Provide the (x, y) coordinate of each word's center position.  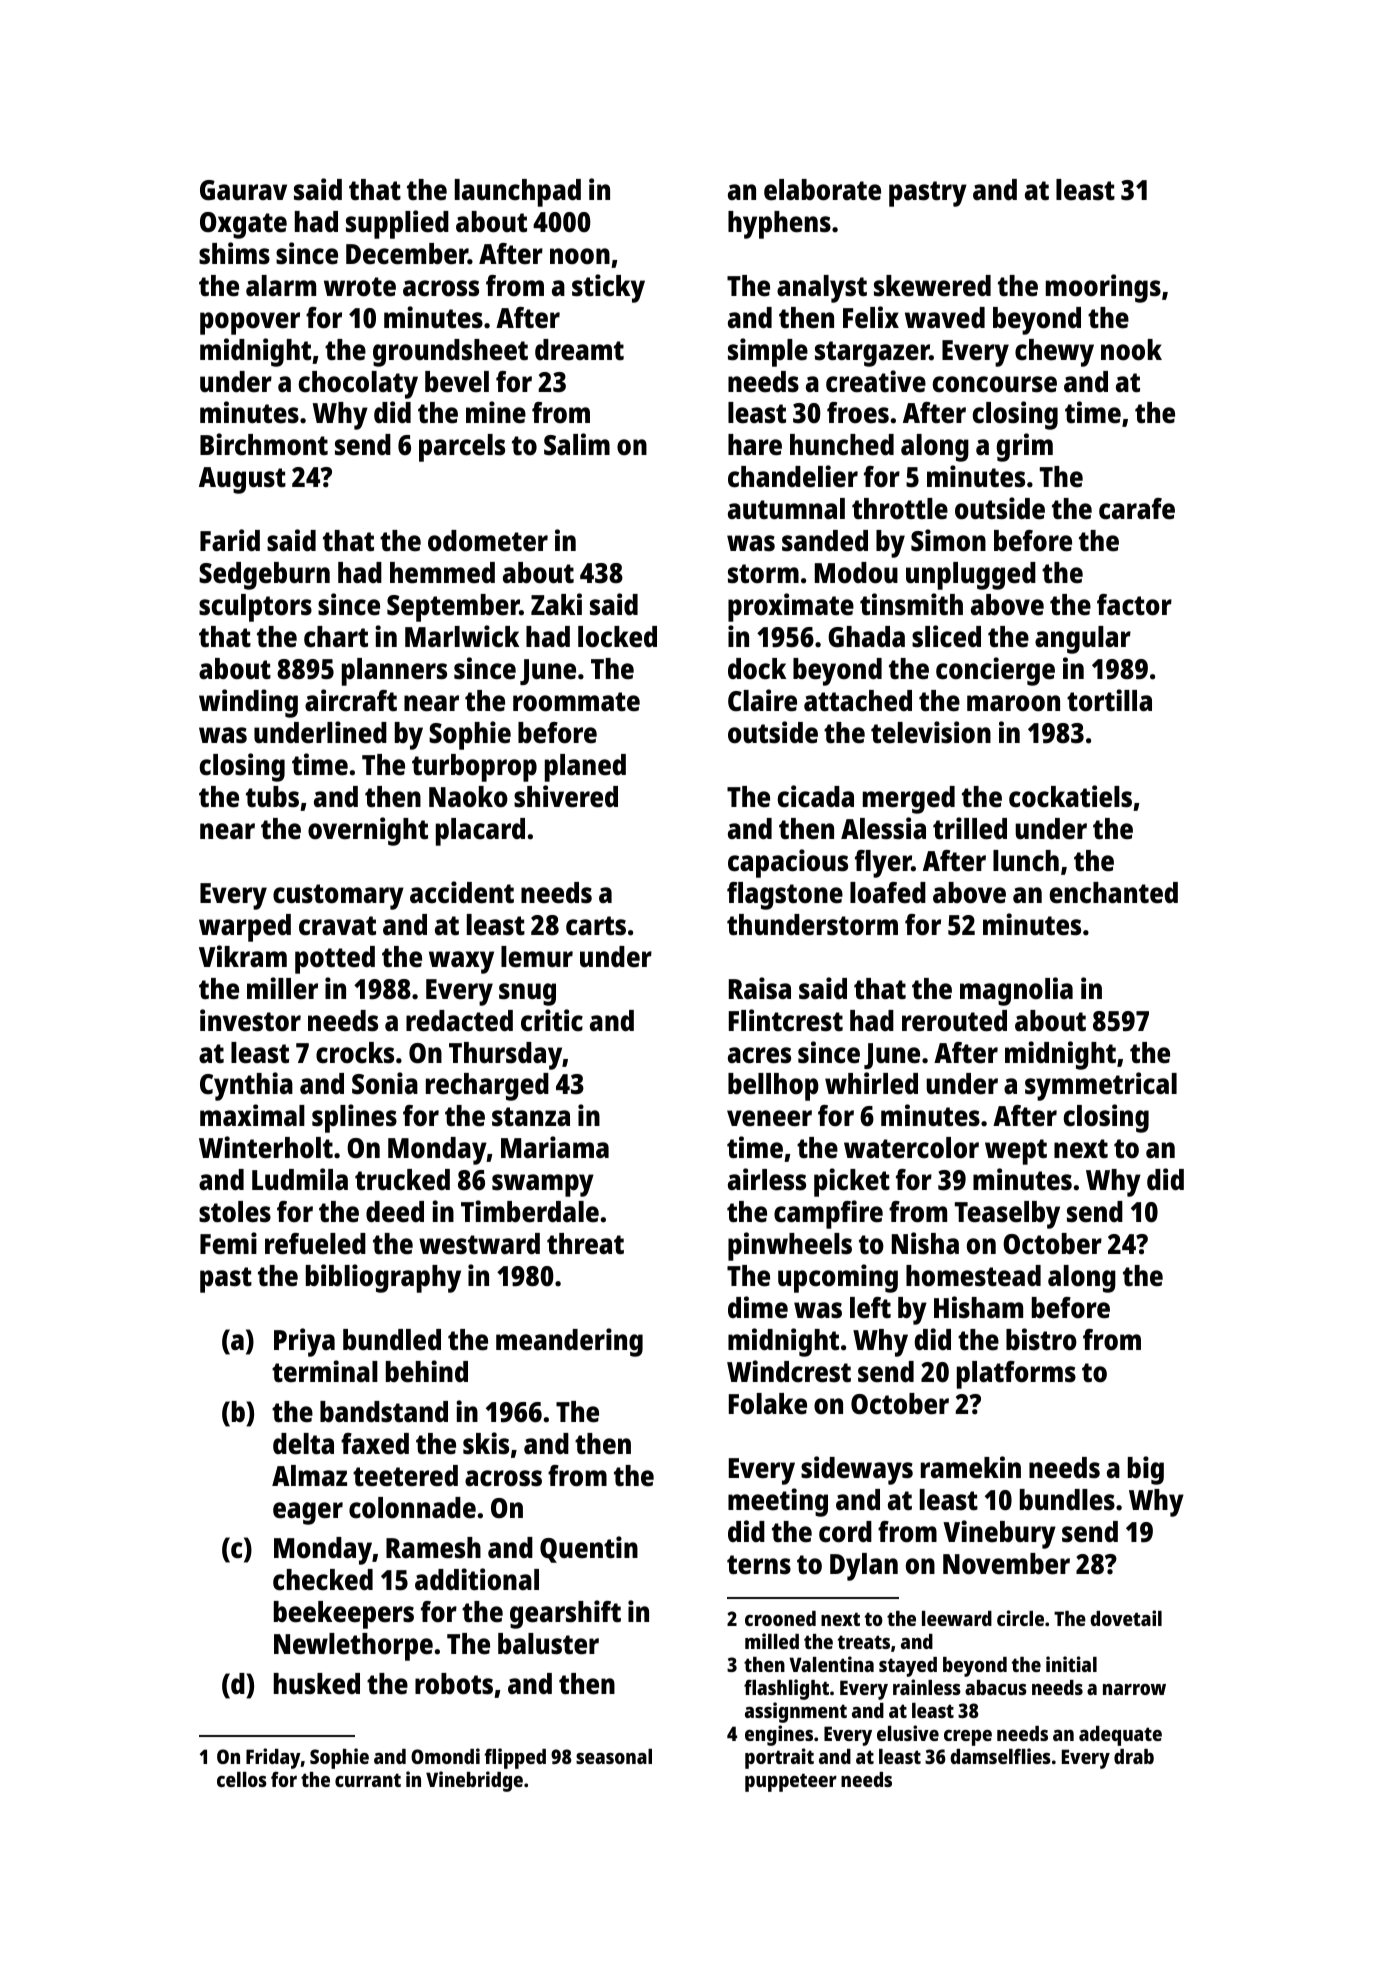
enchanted (1113, 893)
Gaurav (243, 190)
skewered (932, 286)
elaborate (822, 190)
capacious (788, 863)
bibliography (383, 1278)
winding (248, 703)
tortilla (1109, 700)
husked (317, 1684)
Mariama (555, 1147)
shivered (566, 796)
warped (245, 928)
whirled (871, 1083)
